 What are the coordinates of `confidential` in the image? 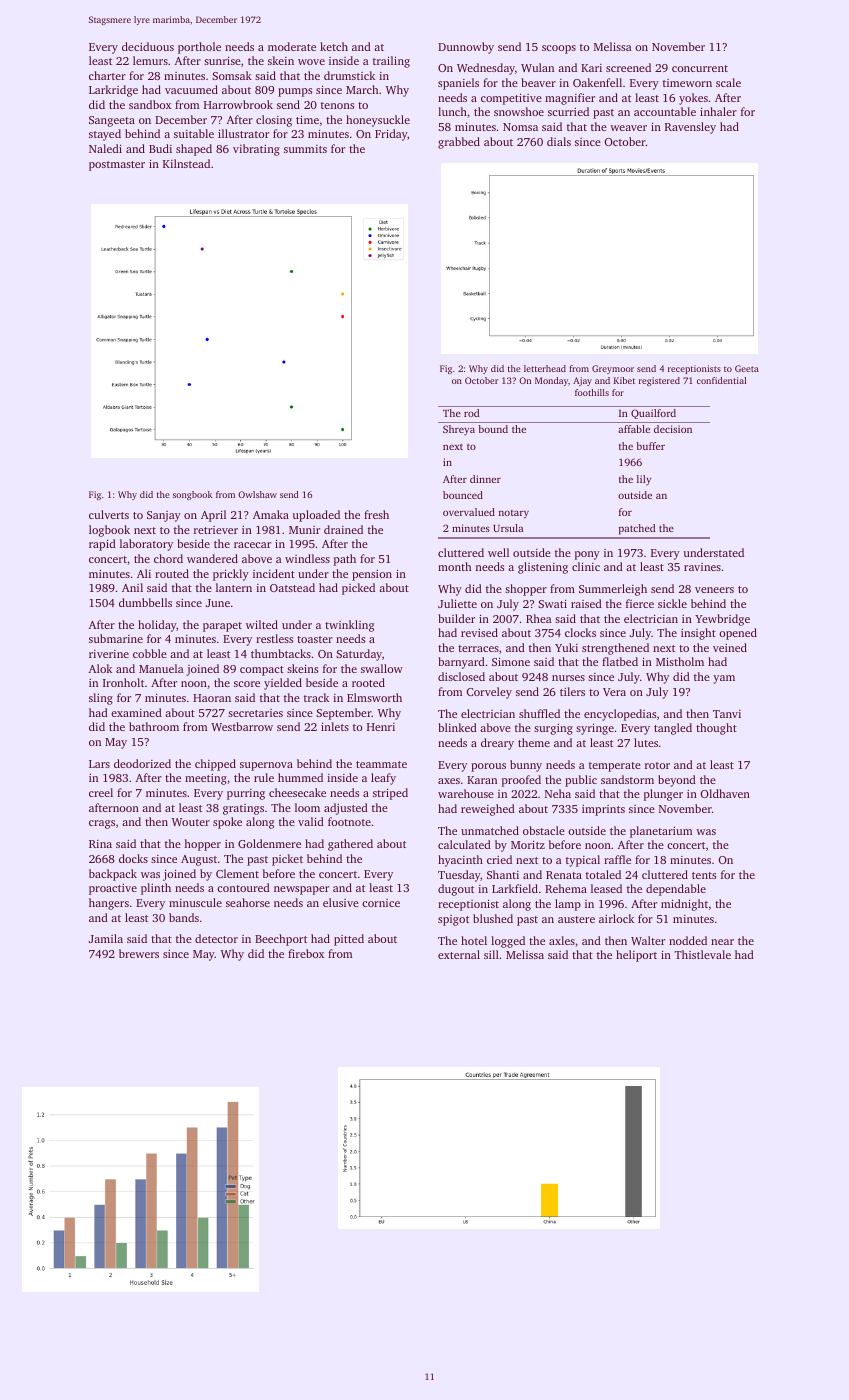 It's located at (721, 380).
